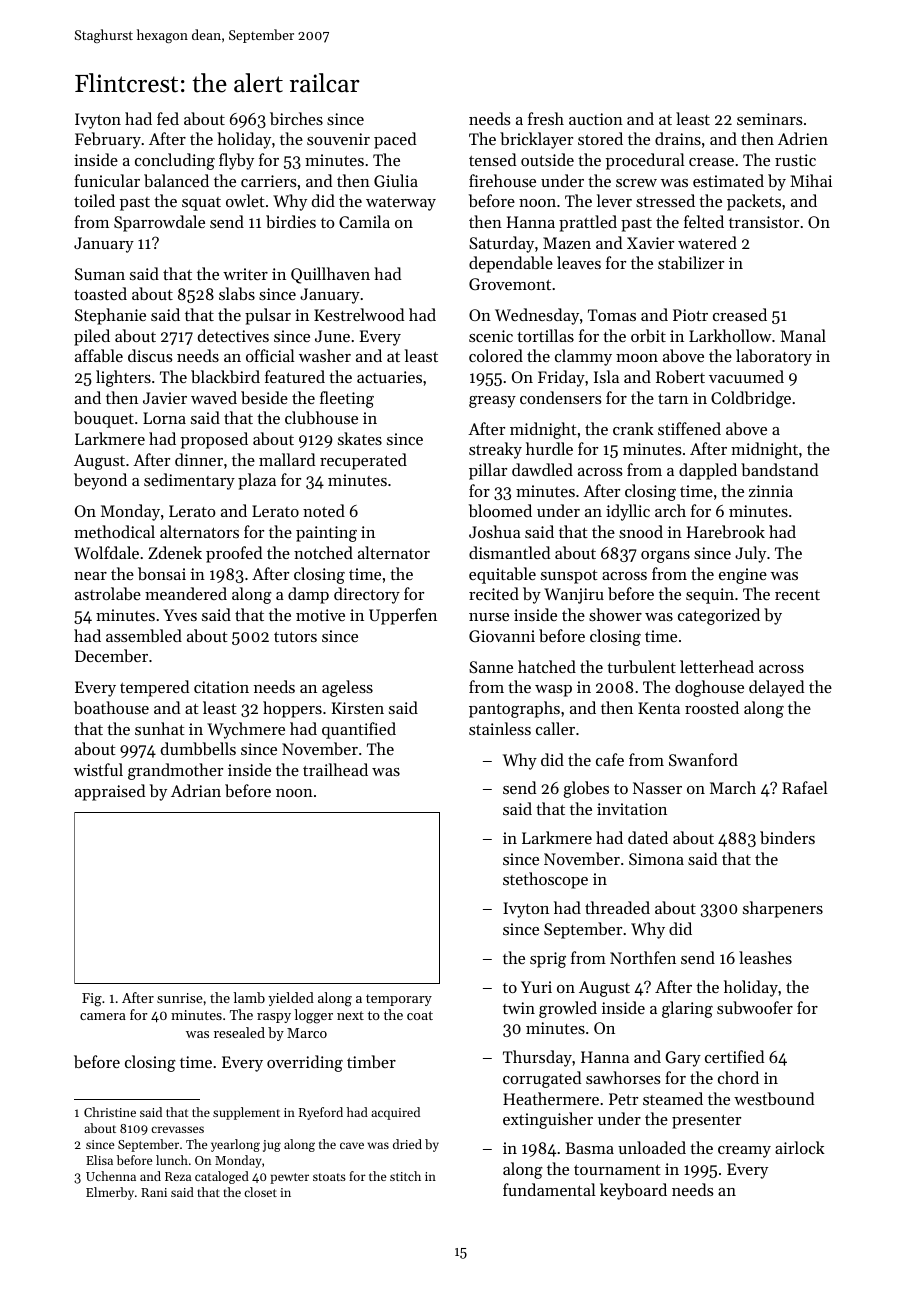  Describe the element at coordinates (712, 707) in the screenshot. I see `roosted` at that location.
